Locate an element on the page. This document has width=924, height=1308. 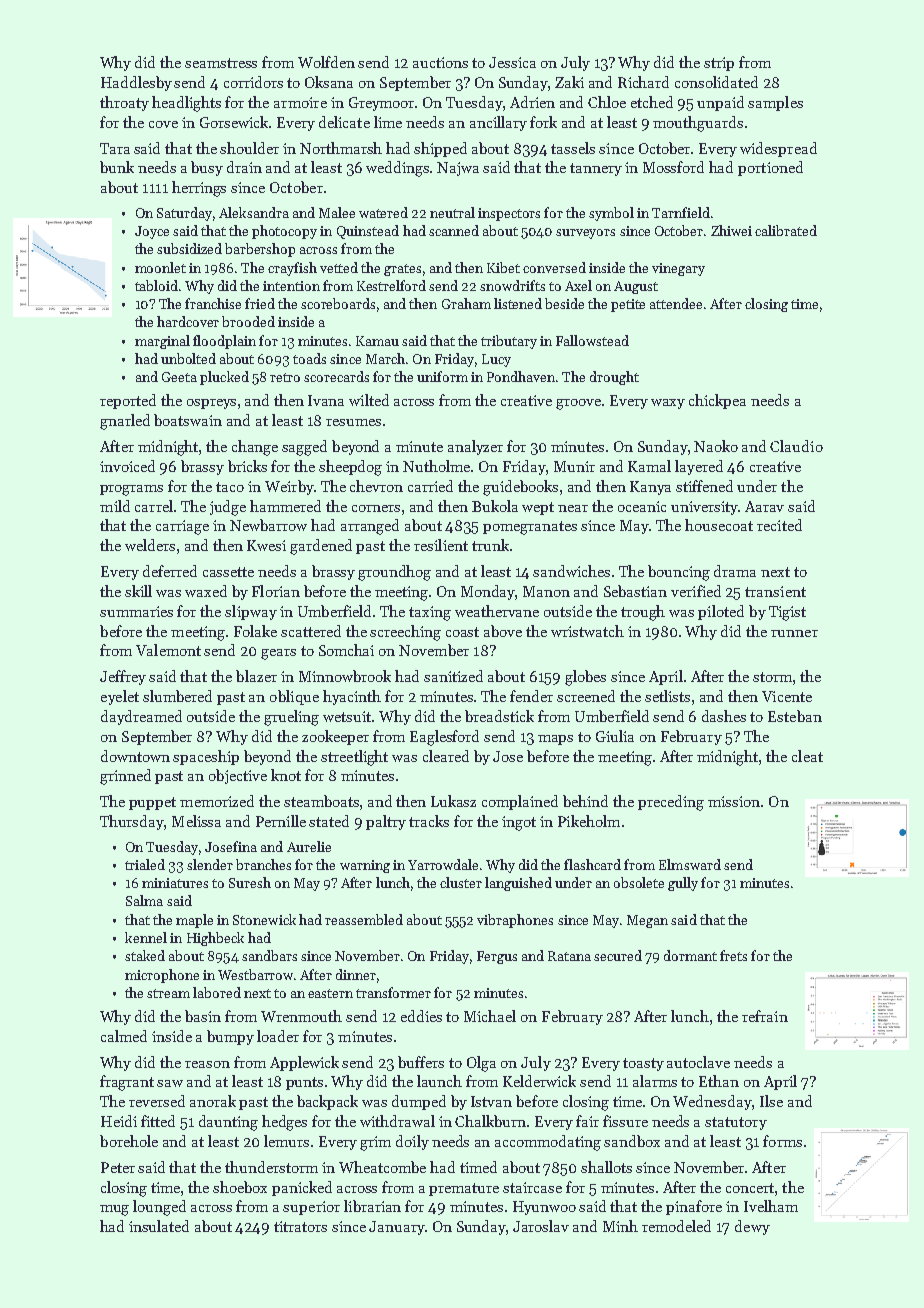
cluster is located at coordinates (461, 882).
